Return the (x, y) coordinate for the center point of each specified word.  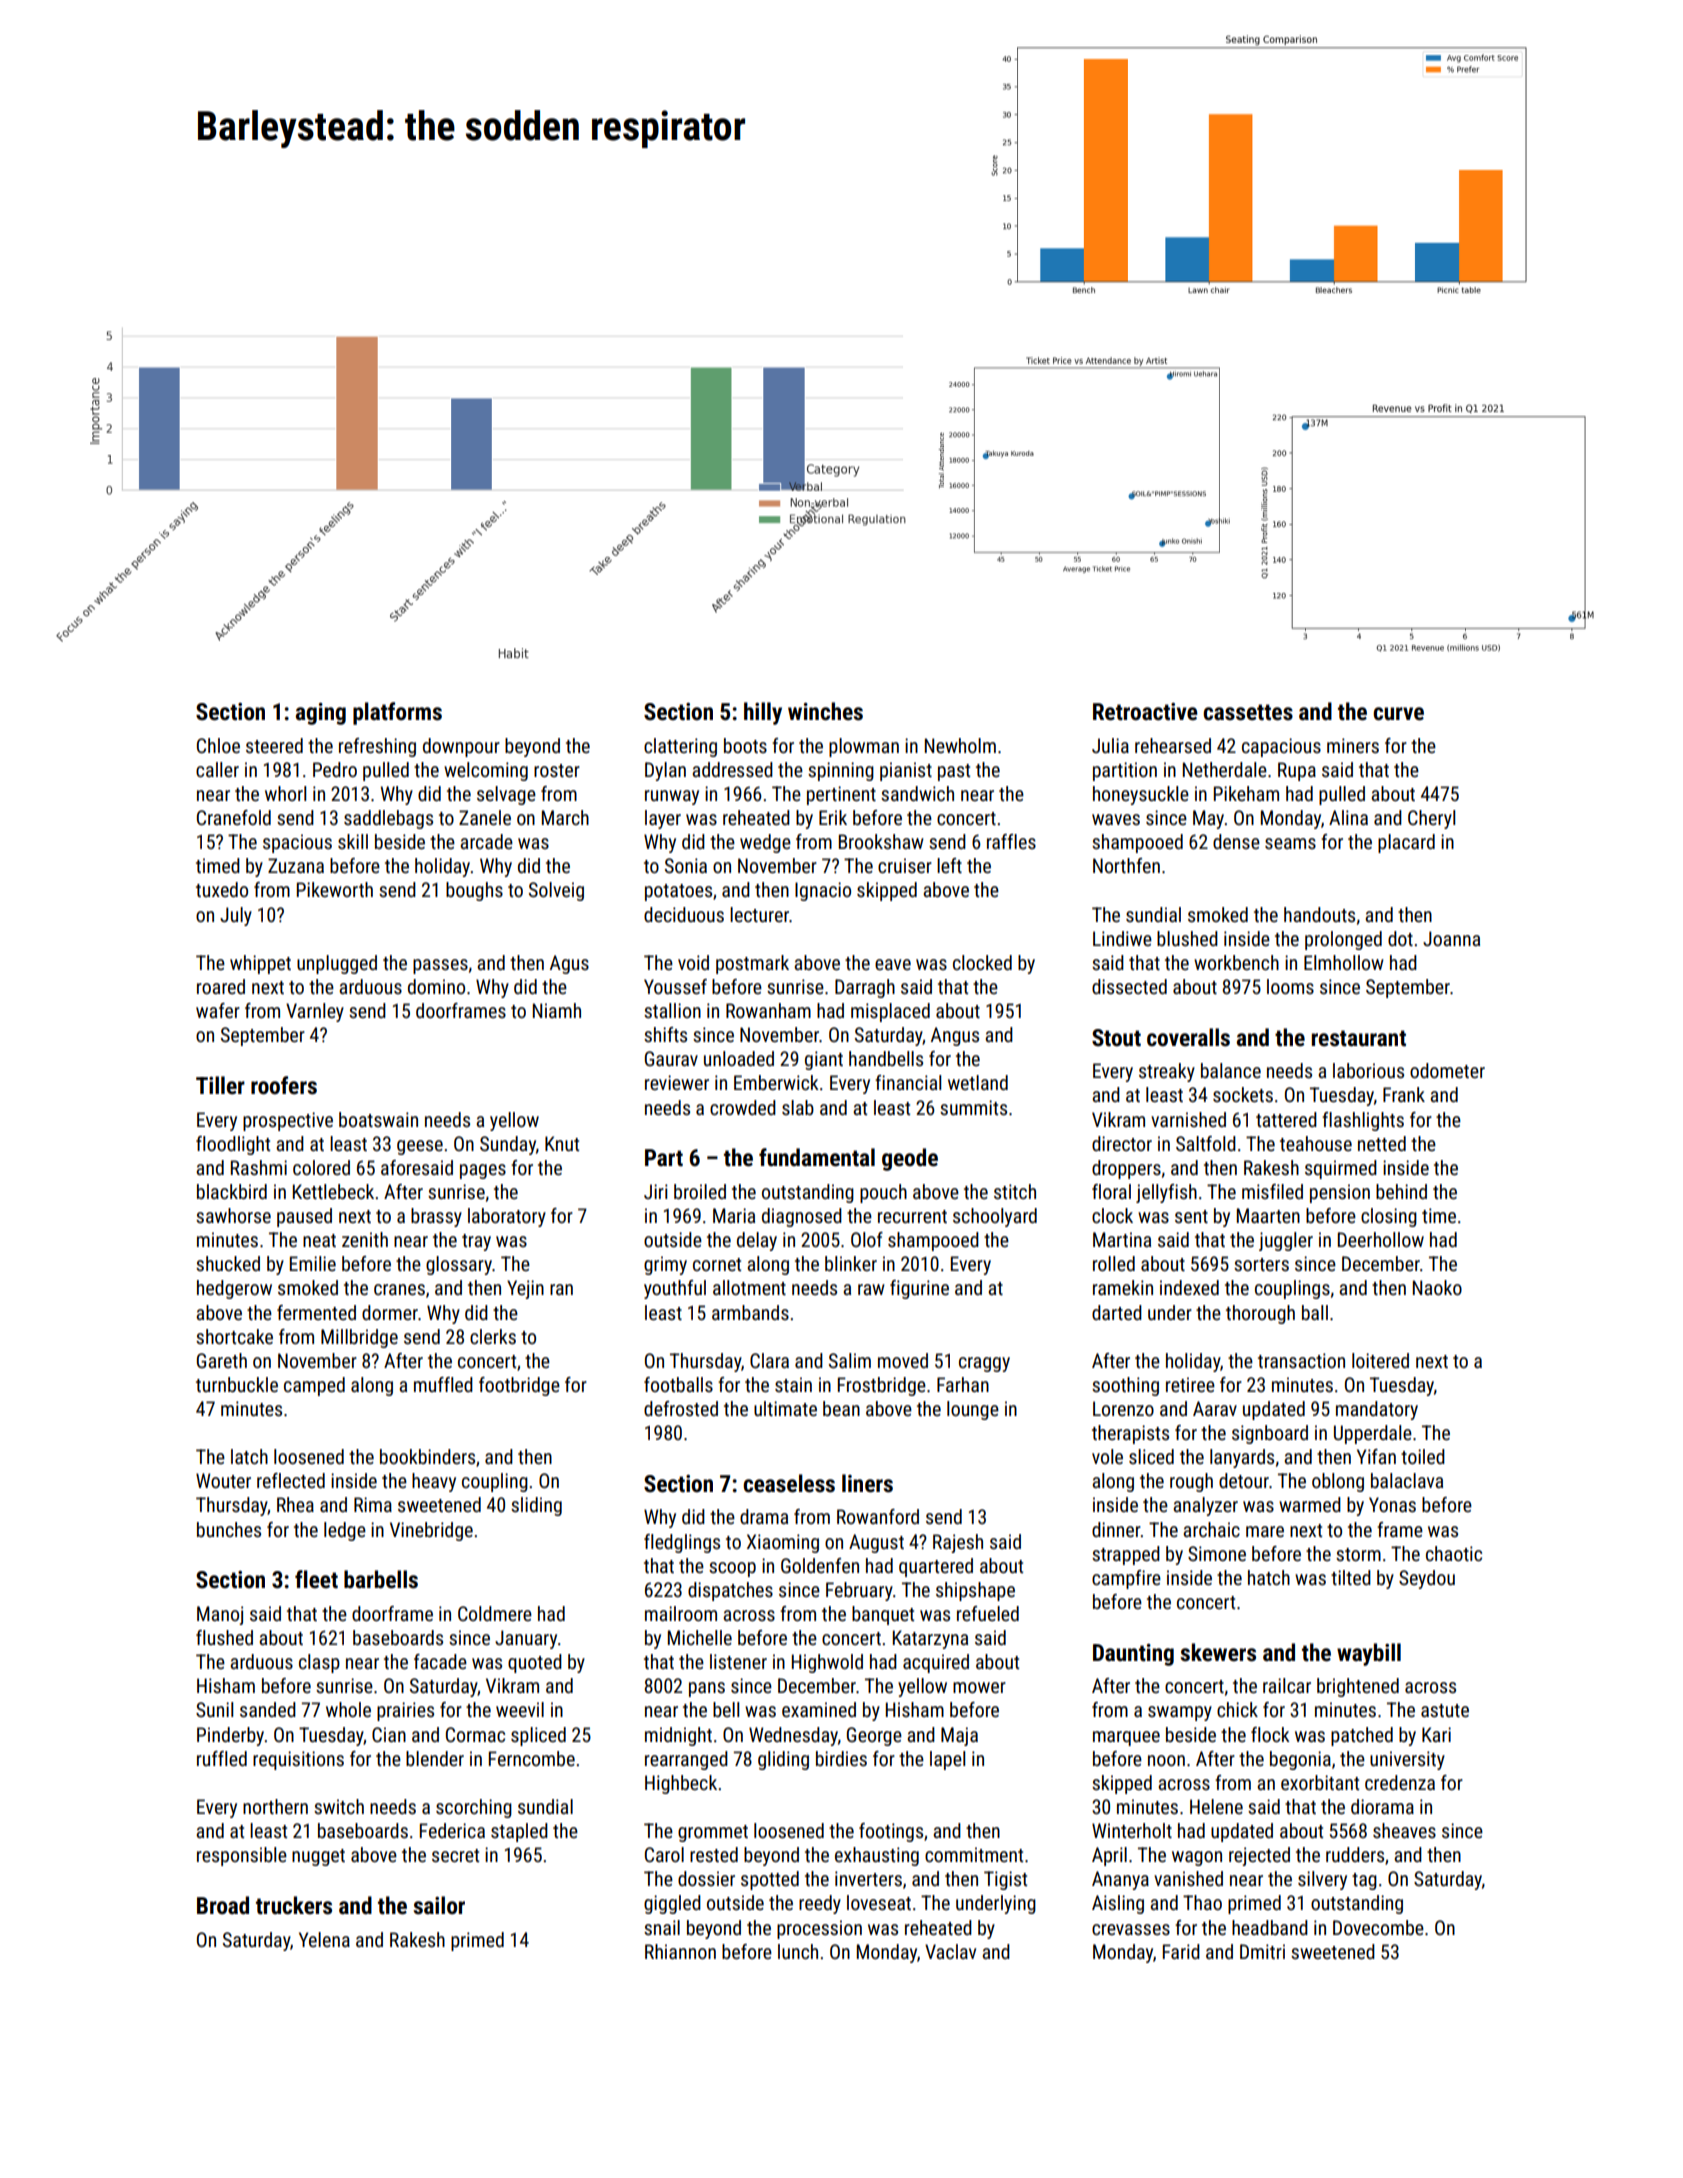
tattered (1286, 1119)
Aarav (1215, 1408)
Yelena (324, 1939)
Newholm (960, 745)
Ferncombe (532, 1758)
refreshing (377, 747)
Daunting (1133, 1655)
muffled (443, 1384)
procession (819, 1929)
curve (1398, 714)
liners (867, 1483)
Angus (955, 1036)
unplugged (337, 964)
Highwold (827, 1663)
